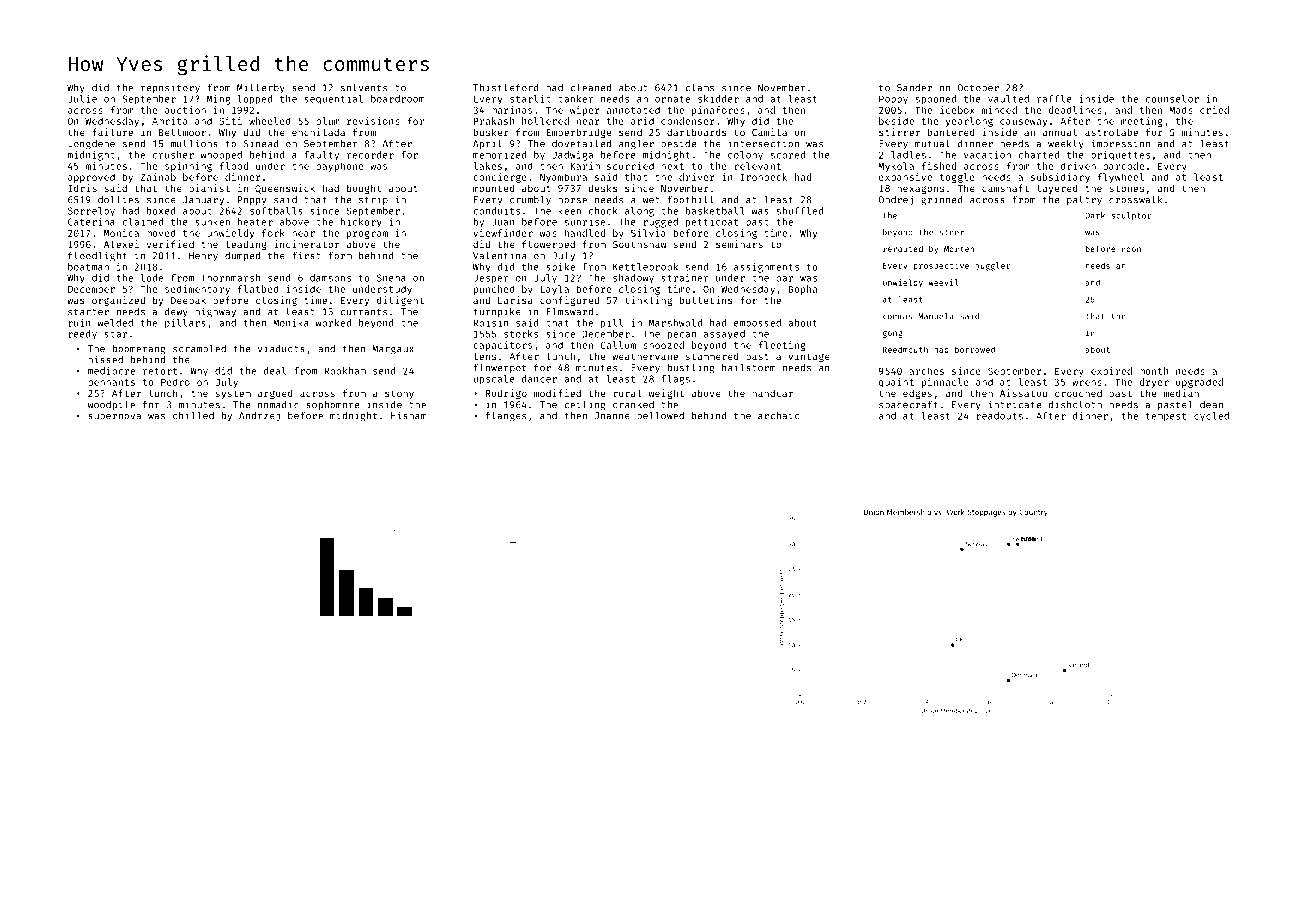 The image size is (1308, 924). Describe the element at coordinates (691, 199) in the screenshot. I see `foothill` at that location.
